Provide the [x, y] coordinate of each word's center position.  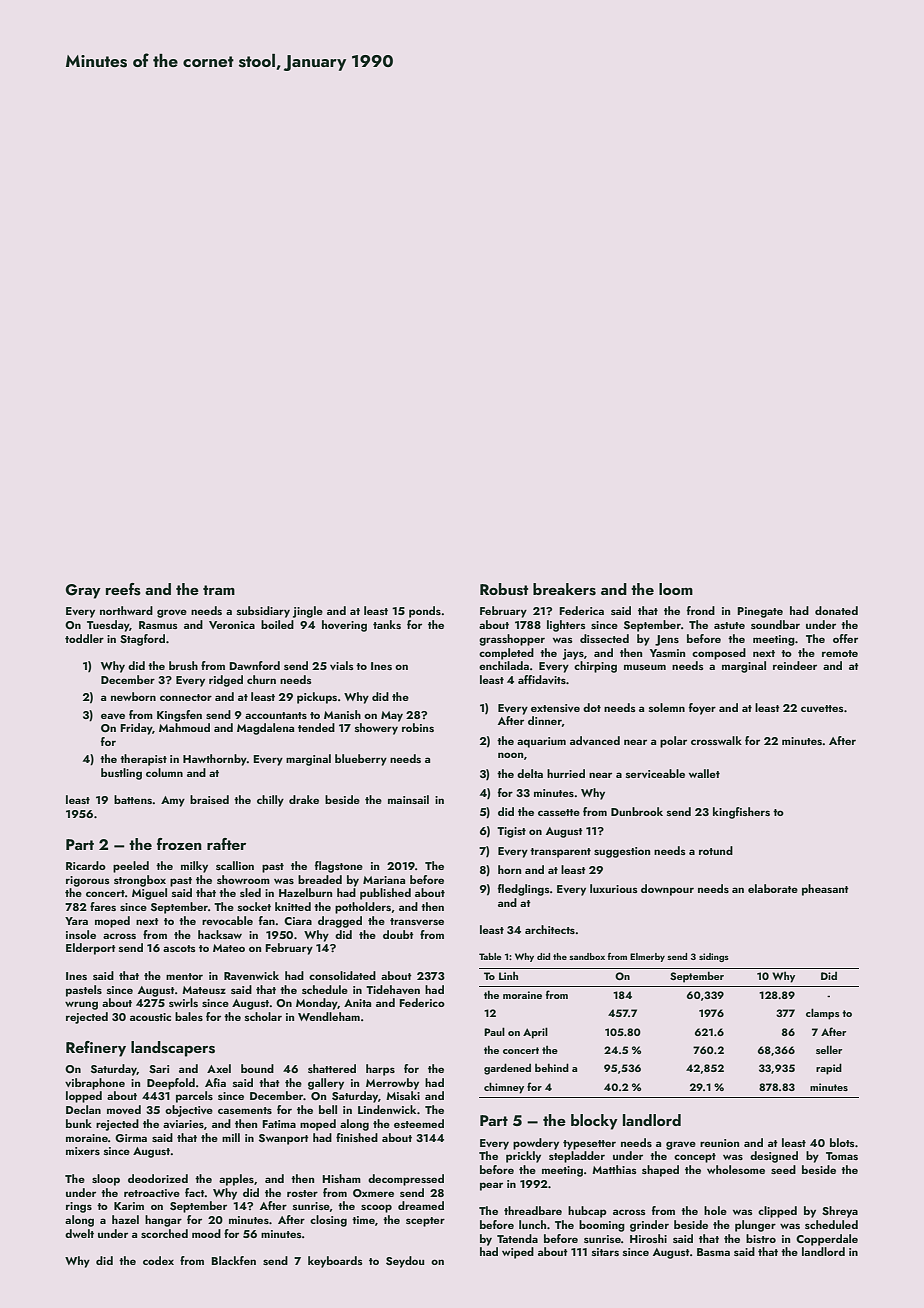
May [392, 716]
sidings [714, 957]
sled [250, 892]
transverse [417, 921]
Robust [504, 589]
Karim [129, 1206]
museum [645, 667]
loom [676, 589]
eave [113, 716]
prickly [523, 1157]
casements [245, 1110]
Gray [83, 591]
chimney [504, 1088]
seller [829, 1049]
